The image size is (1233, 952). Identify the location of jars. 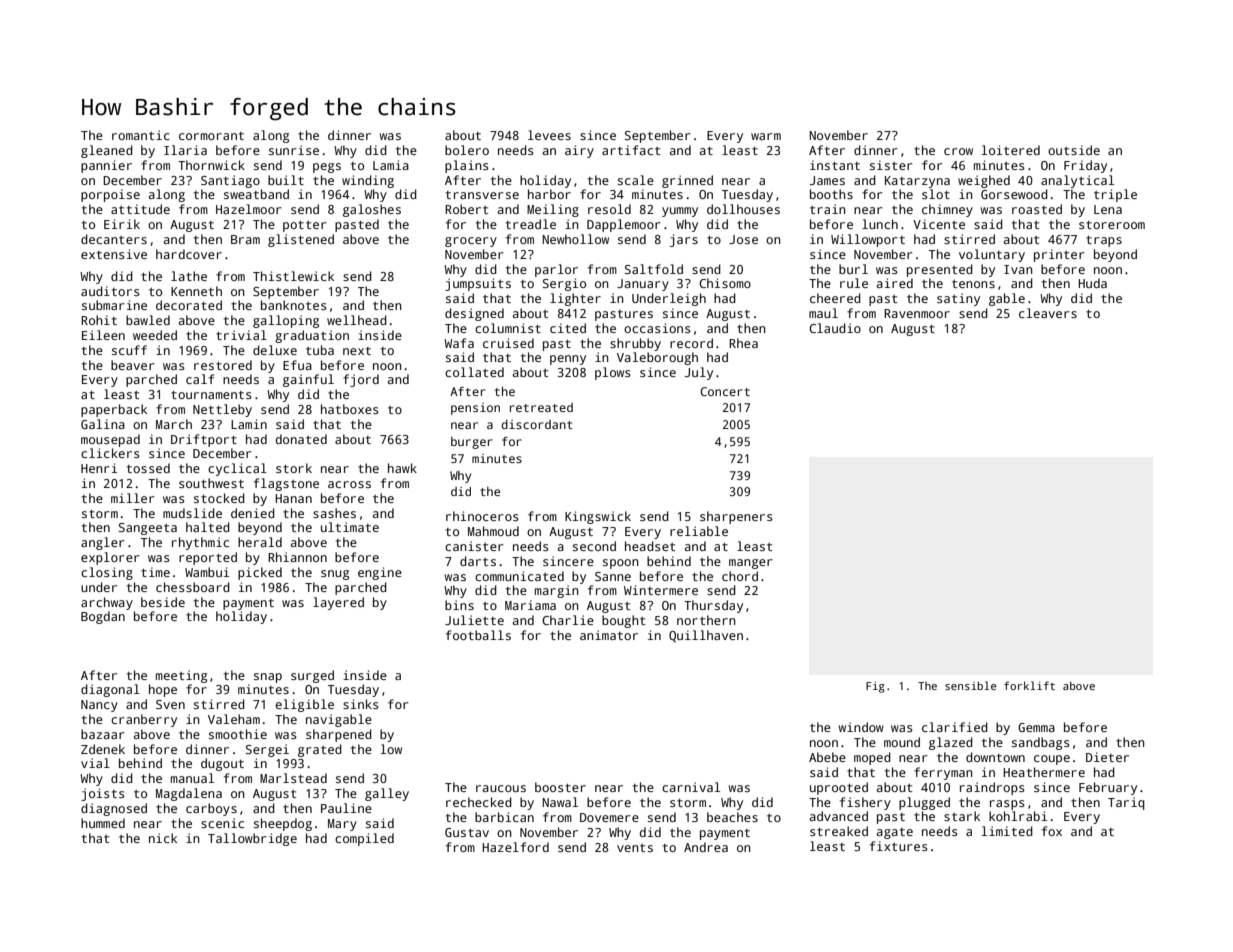
(684, 240).
